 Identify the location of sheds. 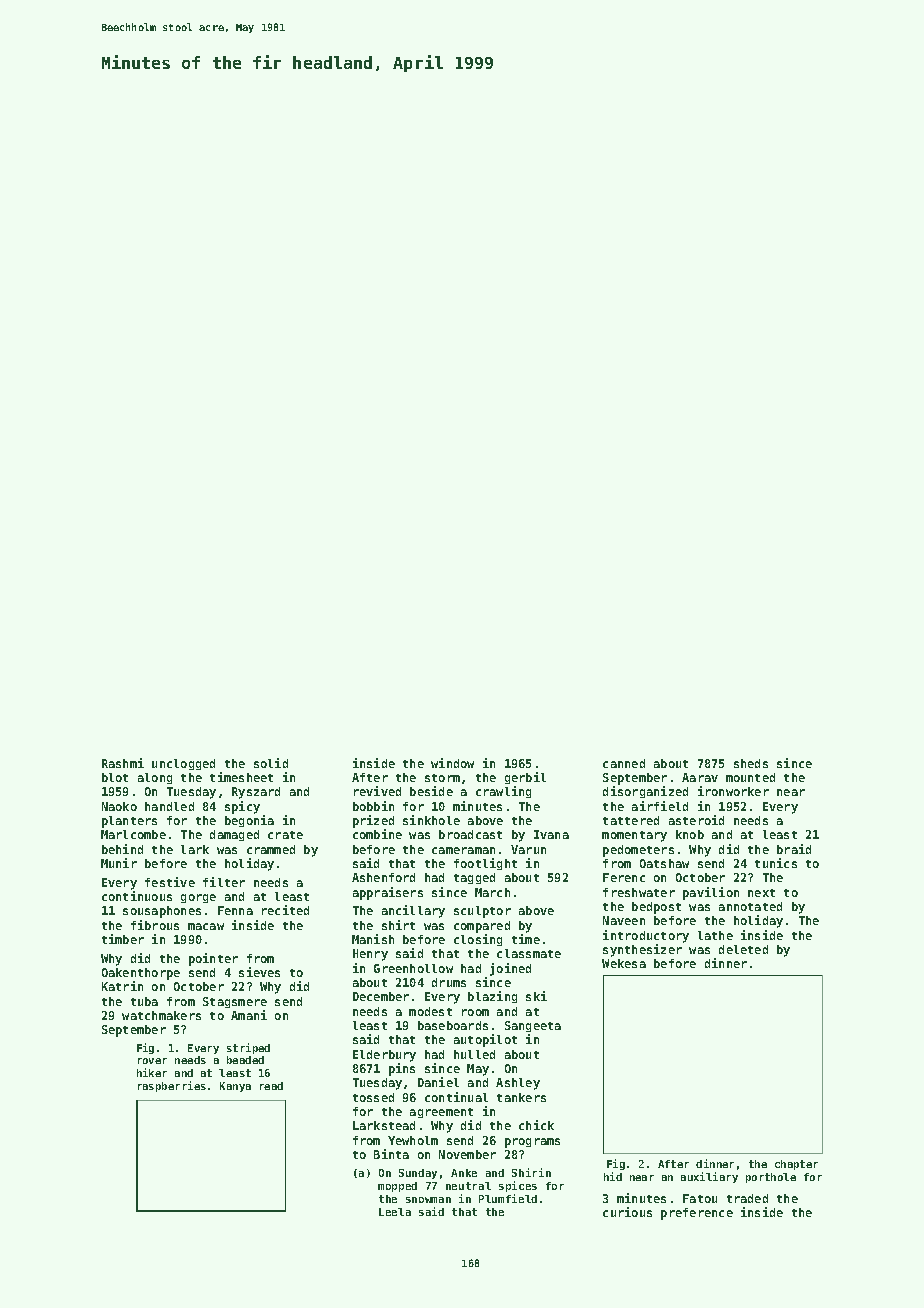
(751, 763).
